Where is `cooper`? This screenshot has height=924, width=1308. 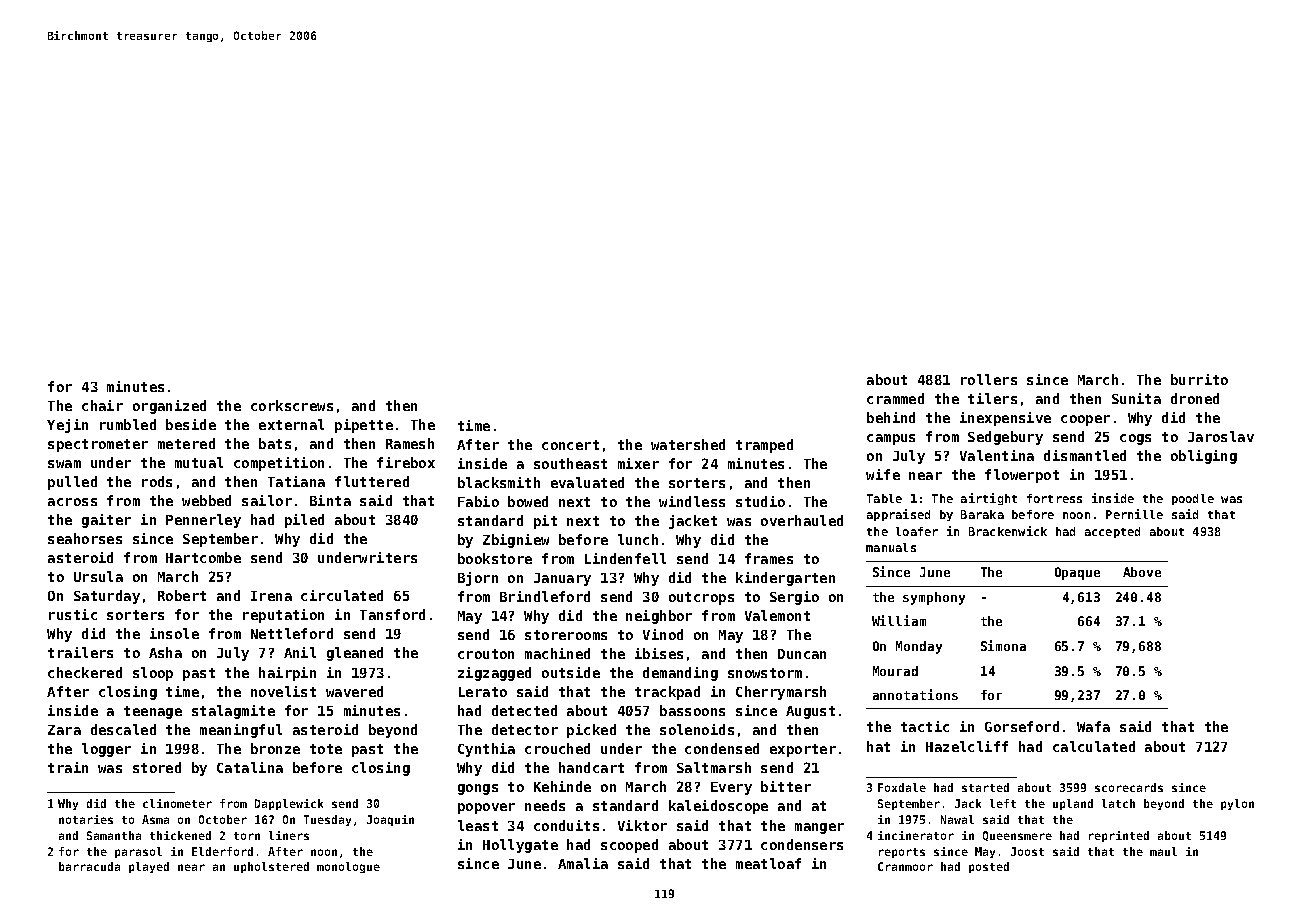 cooper is located at coordinates (1085, 420).
